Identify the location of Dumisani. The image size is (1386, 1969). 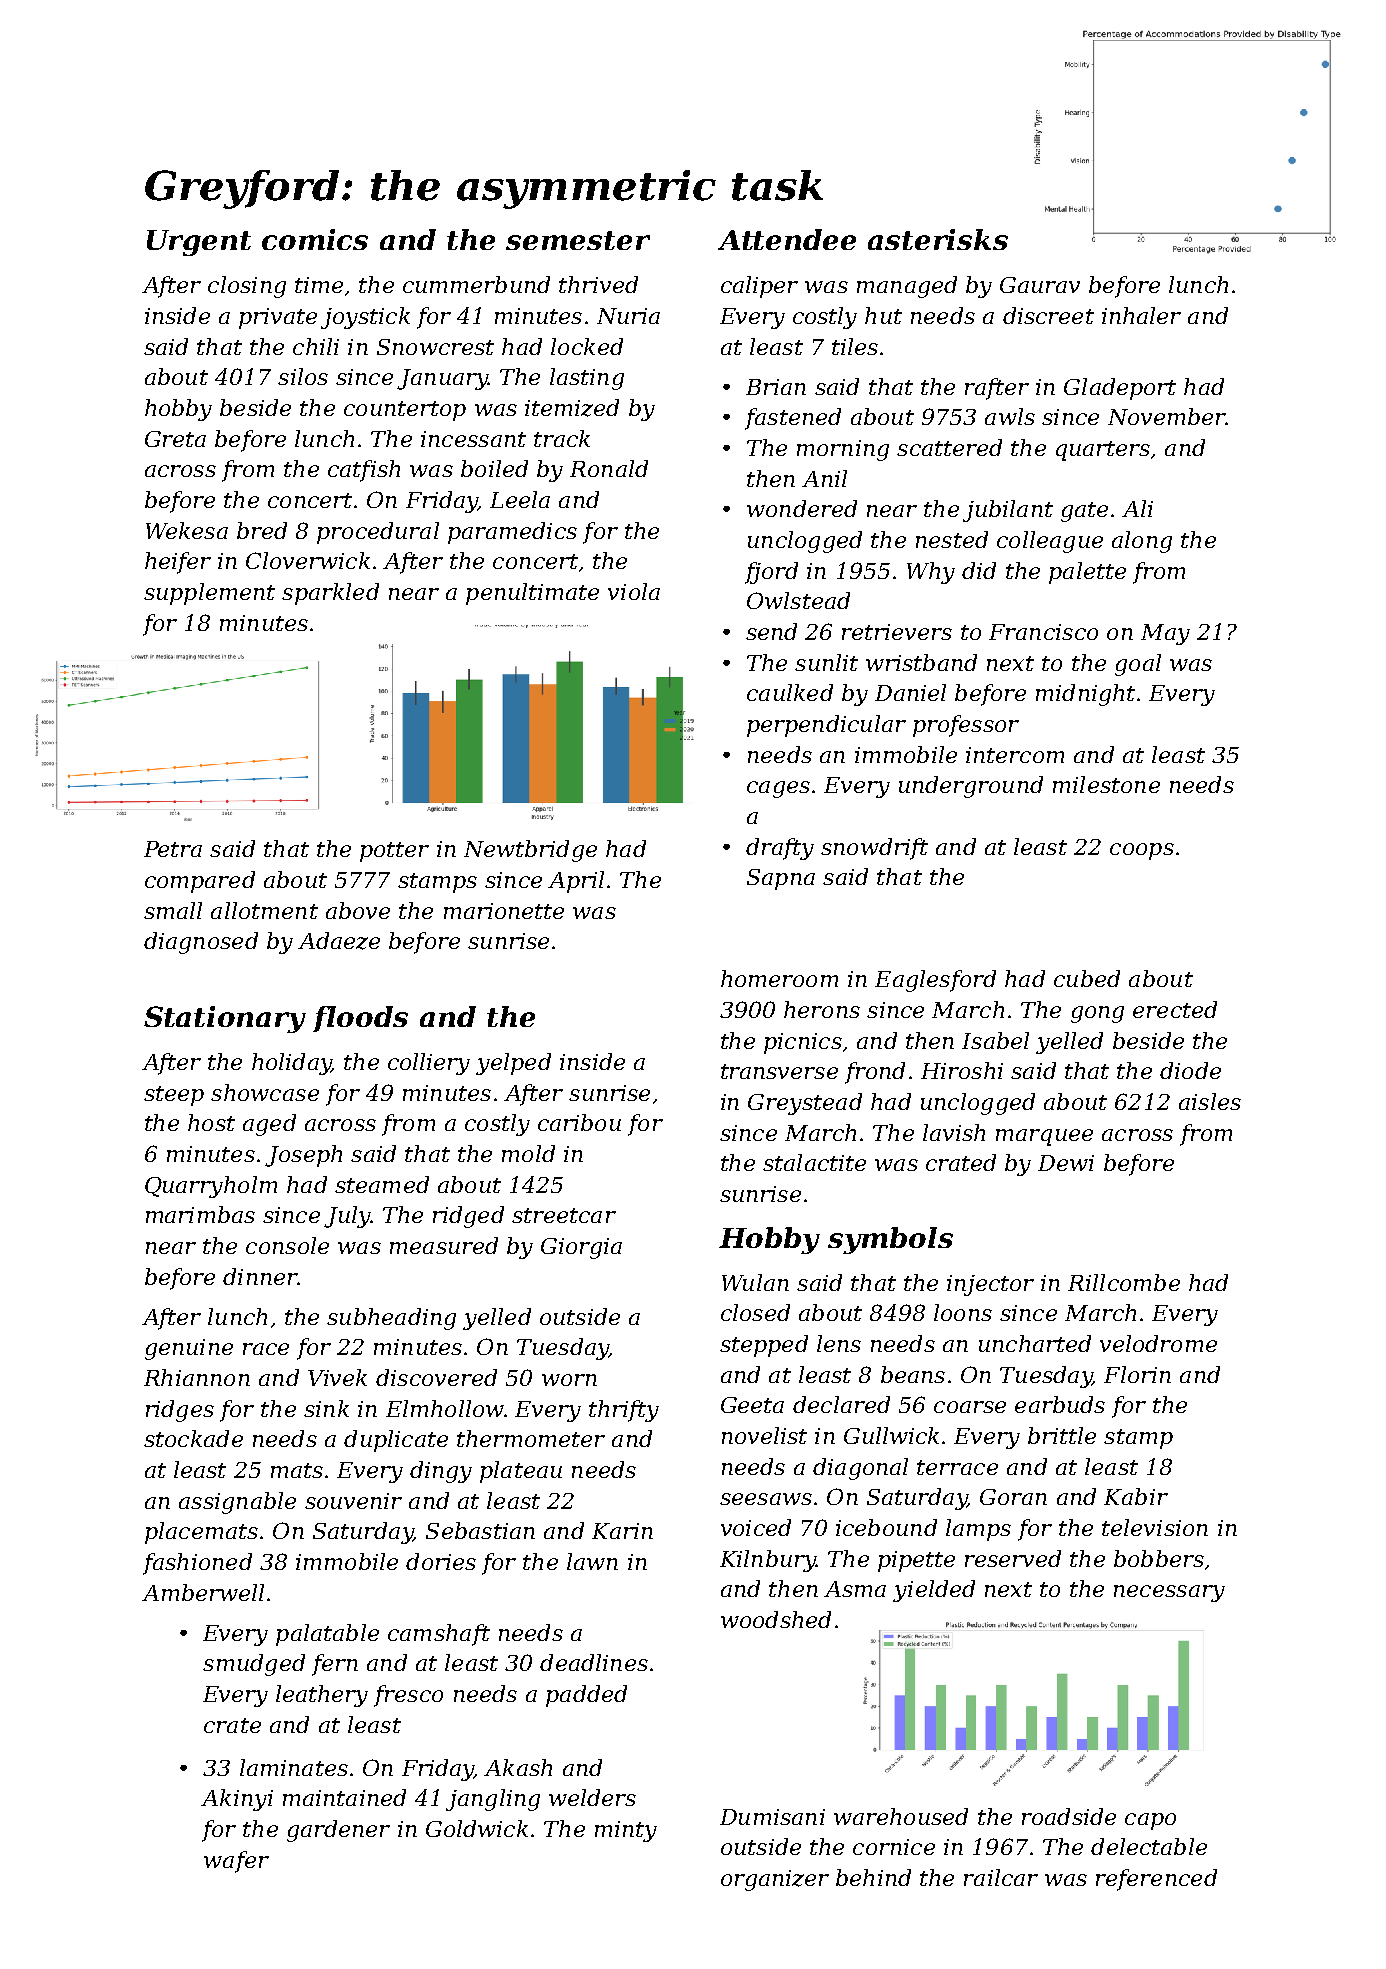
(772, 1817).
